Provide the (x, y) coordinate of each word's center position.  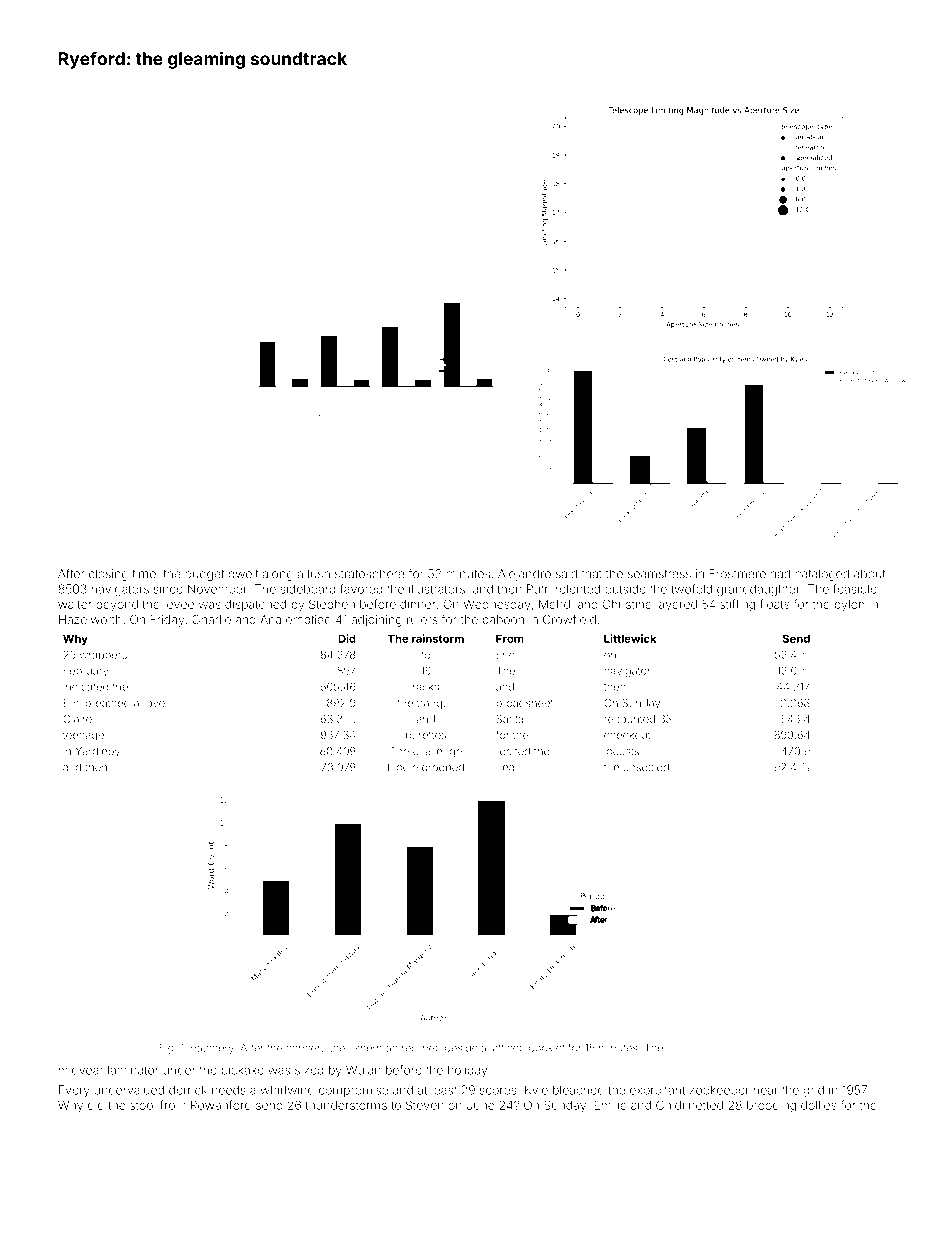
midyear (81, 1071)
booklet (547, 1048)
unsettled (646, 767)
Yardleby (97, 752)
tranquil (435, 704)
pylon (849, 606)
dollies (818, 1105)
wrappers (103, 656)
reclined (421, 1048)
